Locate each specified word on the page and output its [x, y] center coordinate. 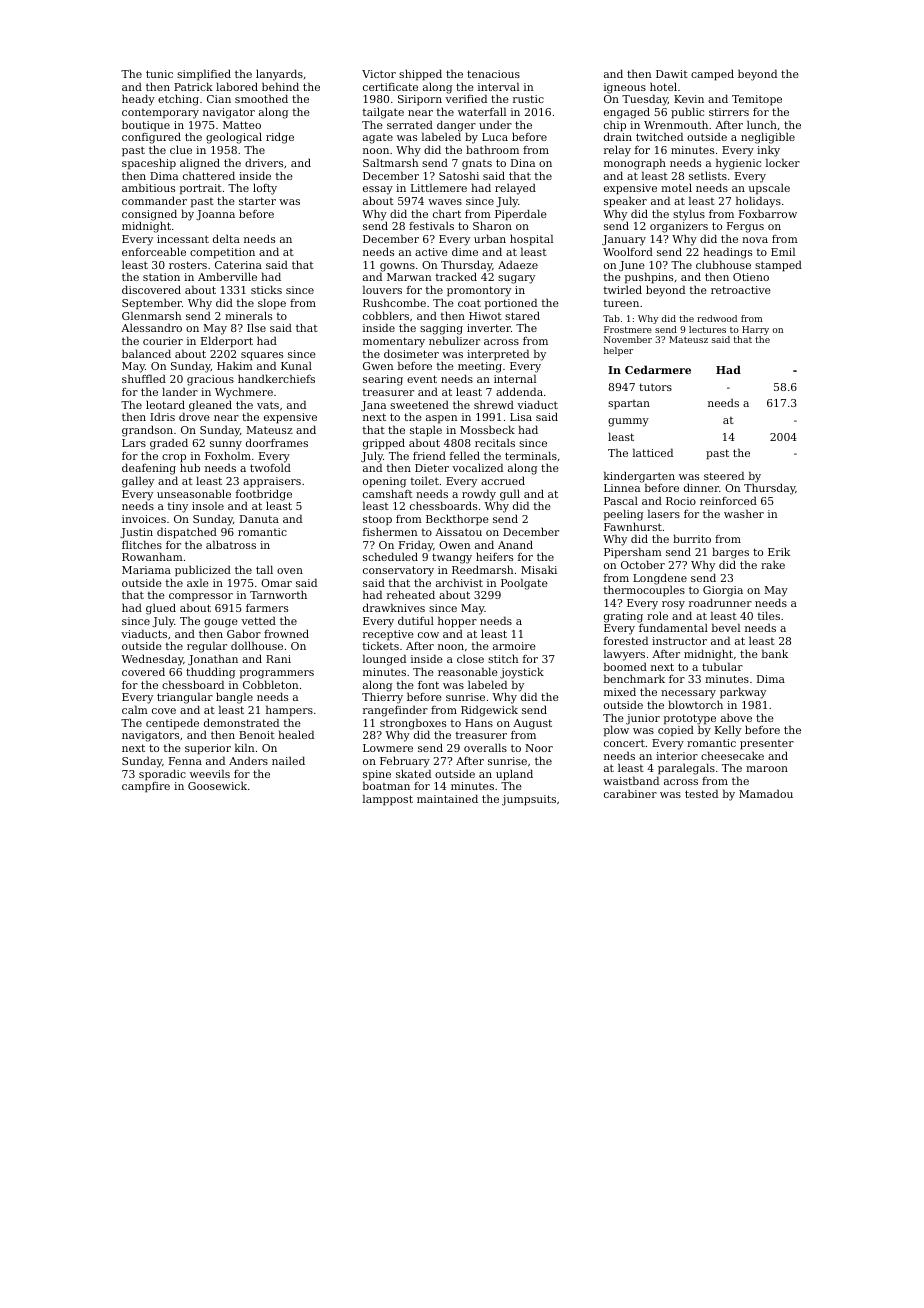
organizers [679, 227]
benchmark [634, 678]
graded [169, 444]
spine [377, 775]
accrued [503, 480]
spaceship [149, 164]
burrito [692, 538]
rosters [188, 265]
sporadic [162, 775]
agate [378, 139]
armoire [514, 646]
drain [618, 137]
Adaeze [518, 264]
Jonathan [213, 659]
